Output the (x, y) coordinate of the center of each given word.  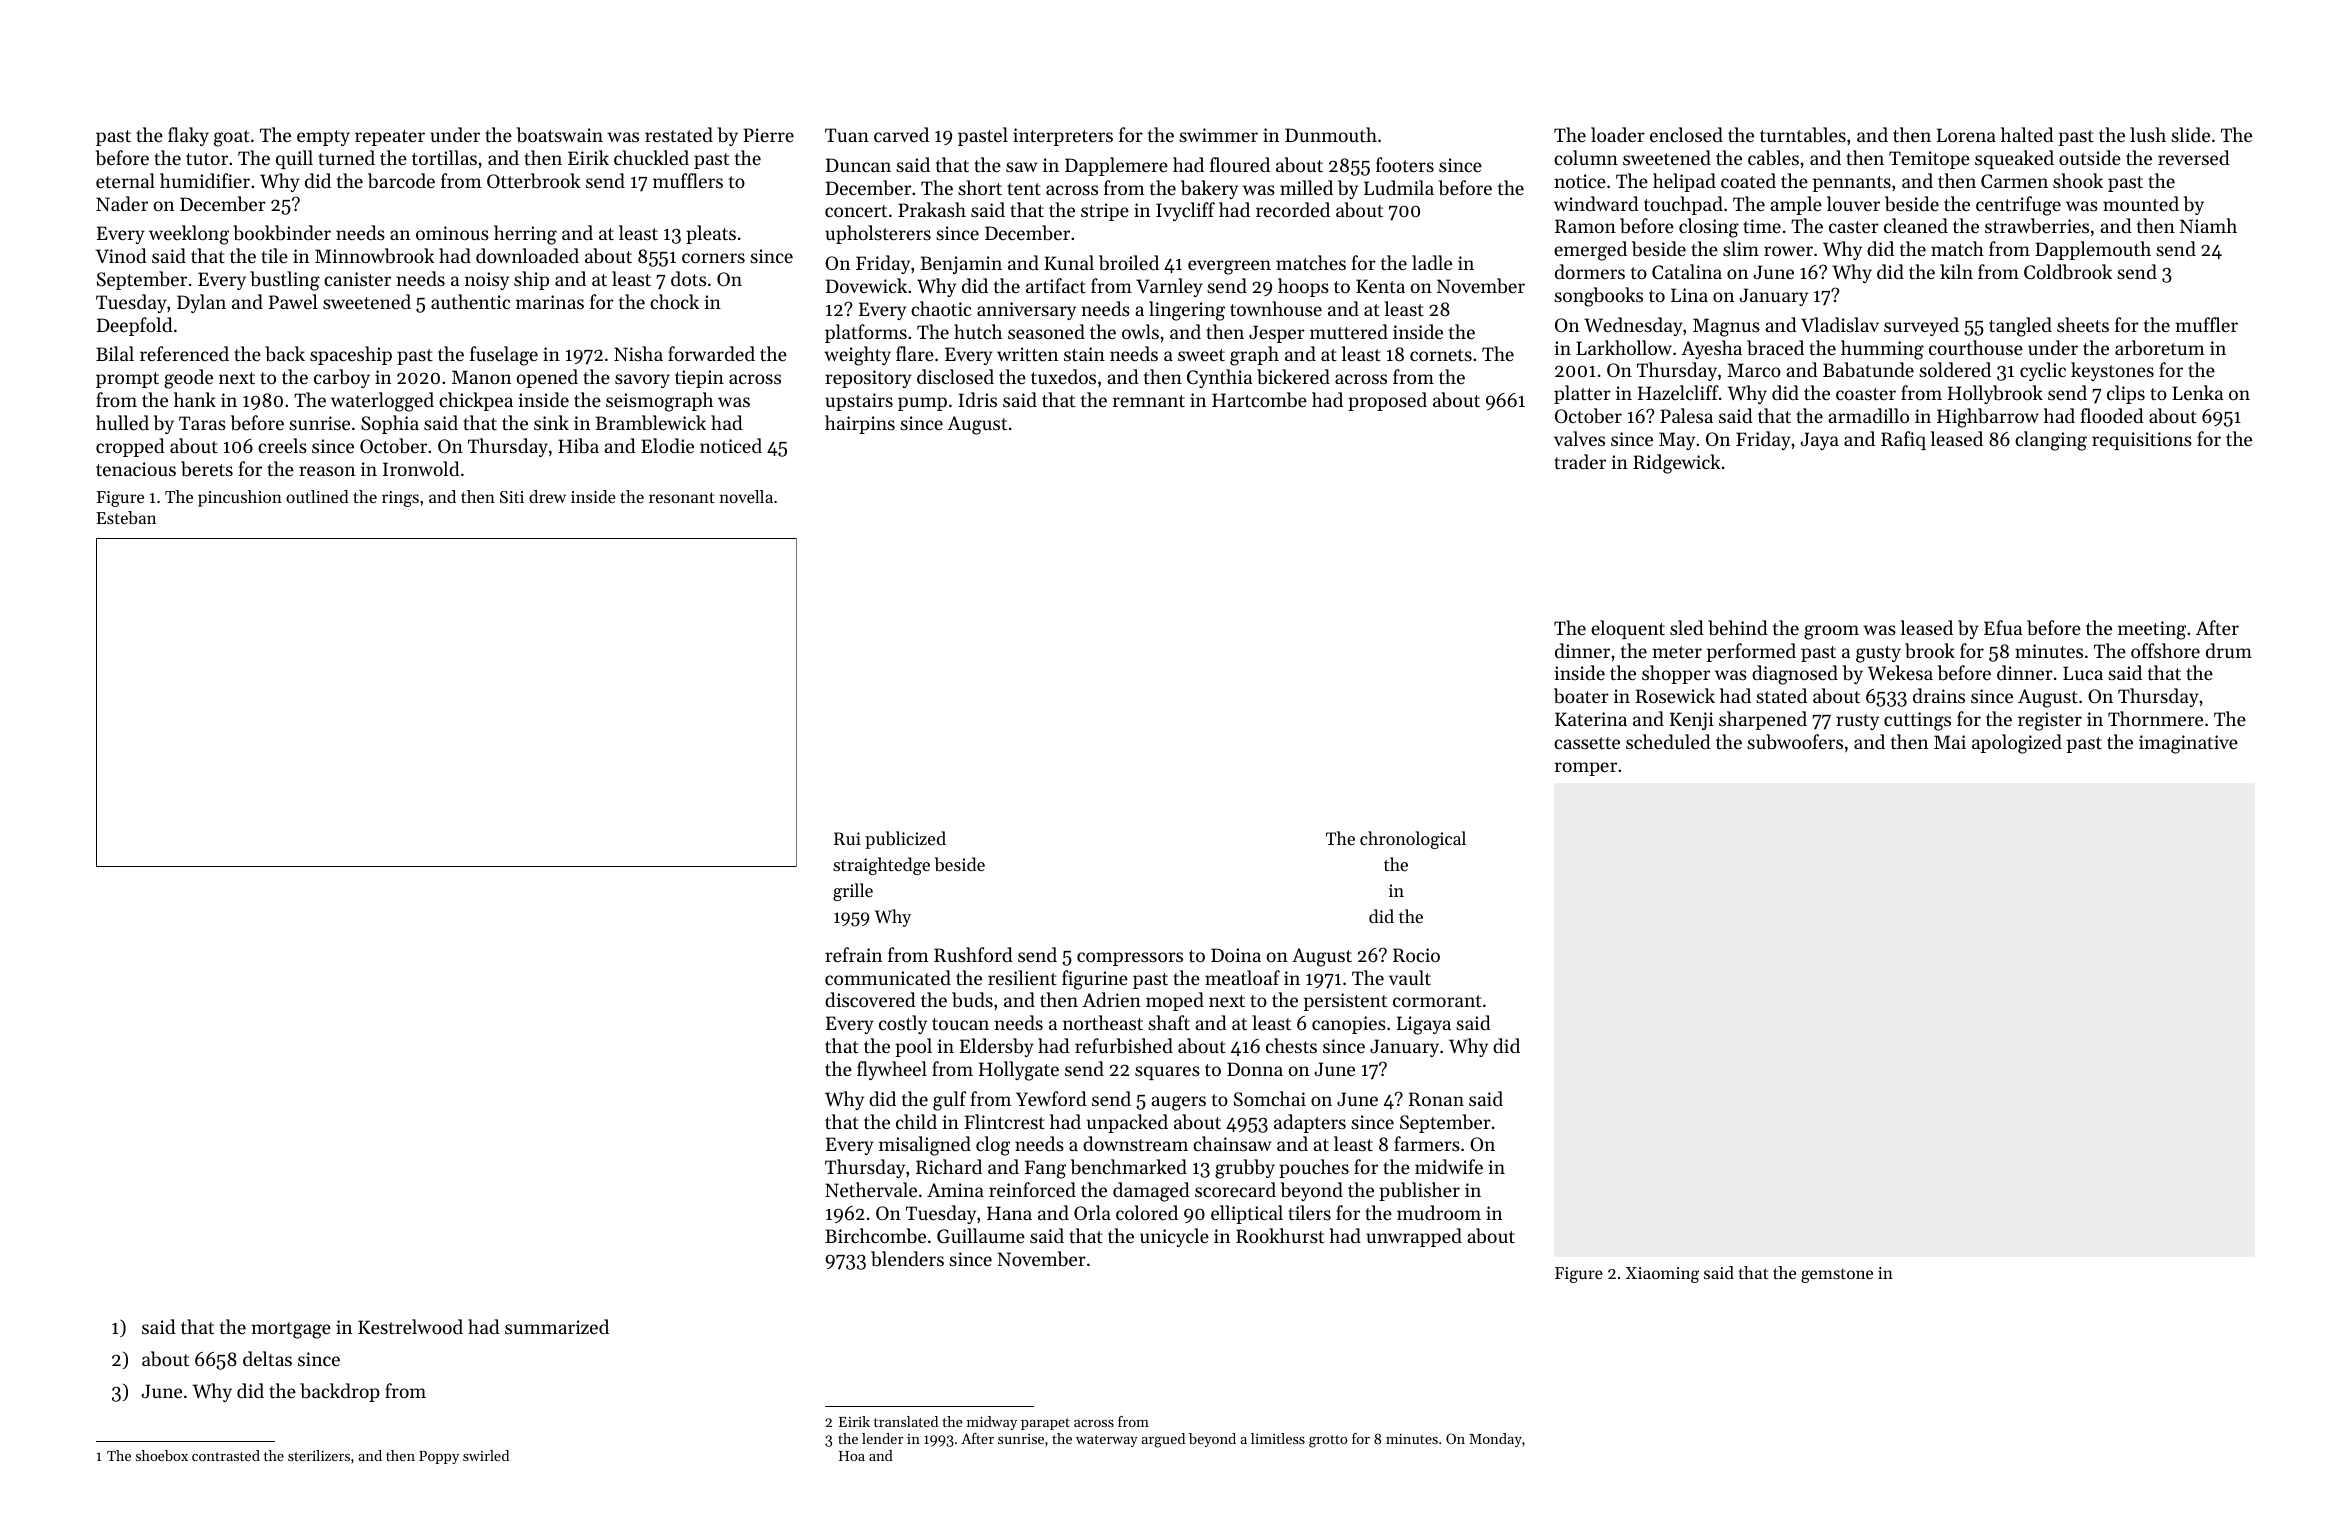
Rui (847, 838)
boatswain (560, 135)
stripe (1105, 212)
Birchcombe (875, 1236)
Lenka (2197, 392)
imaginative (2188, 744)
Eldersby (997, 1047)
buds (972, 1000)
